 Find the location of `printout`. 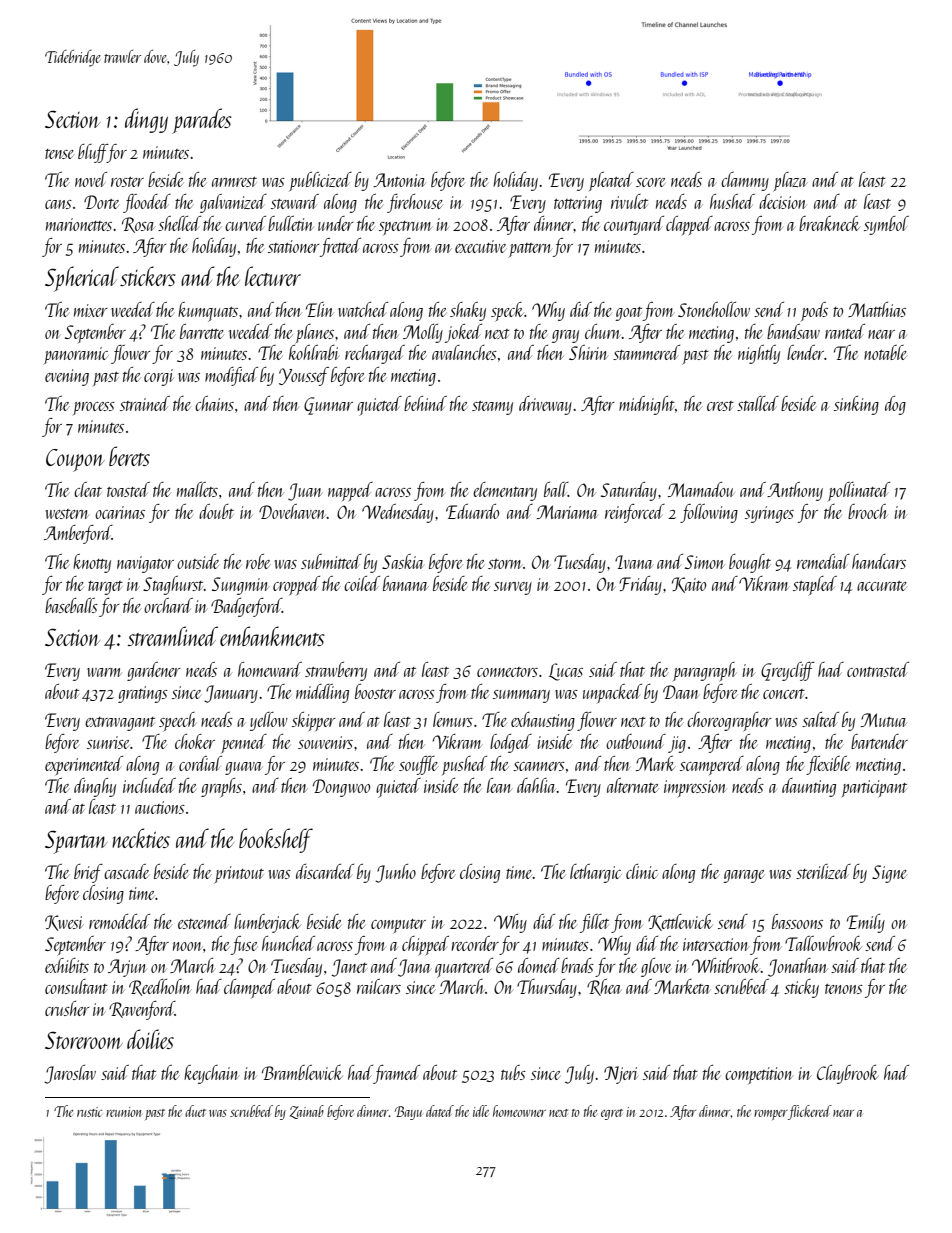

printout is located at coordinates (239, 875).
